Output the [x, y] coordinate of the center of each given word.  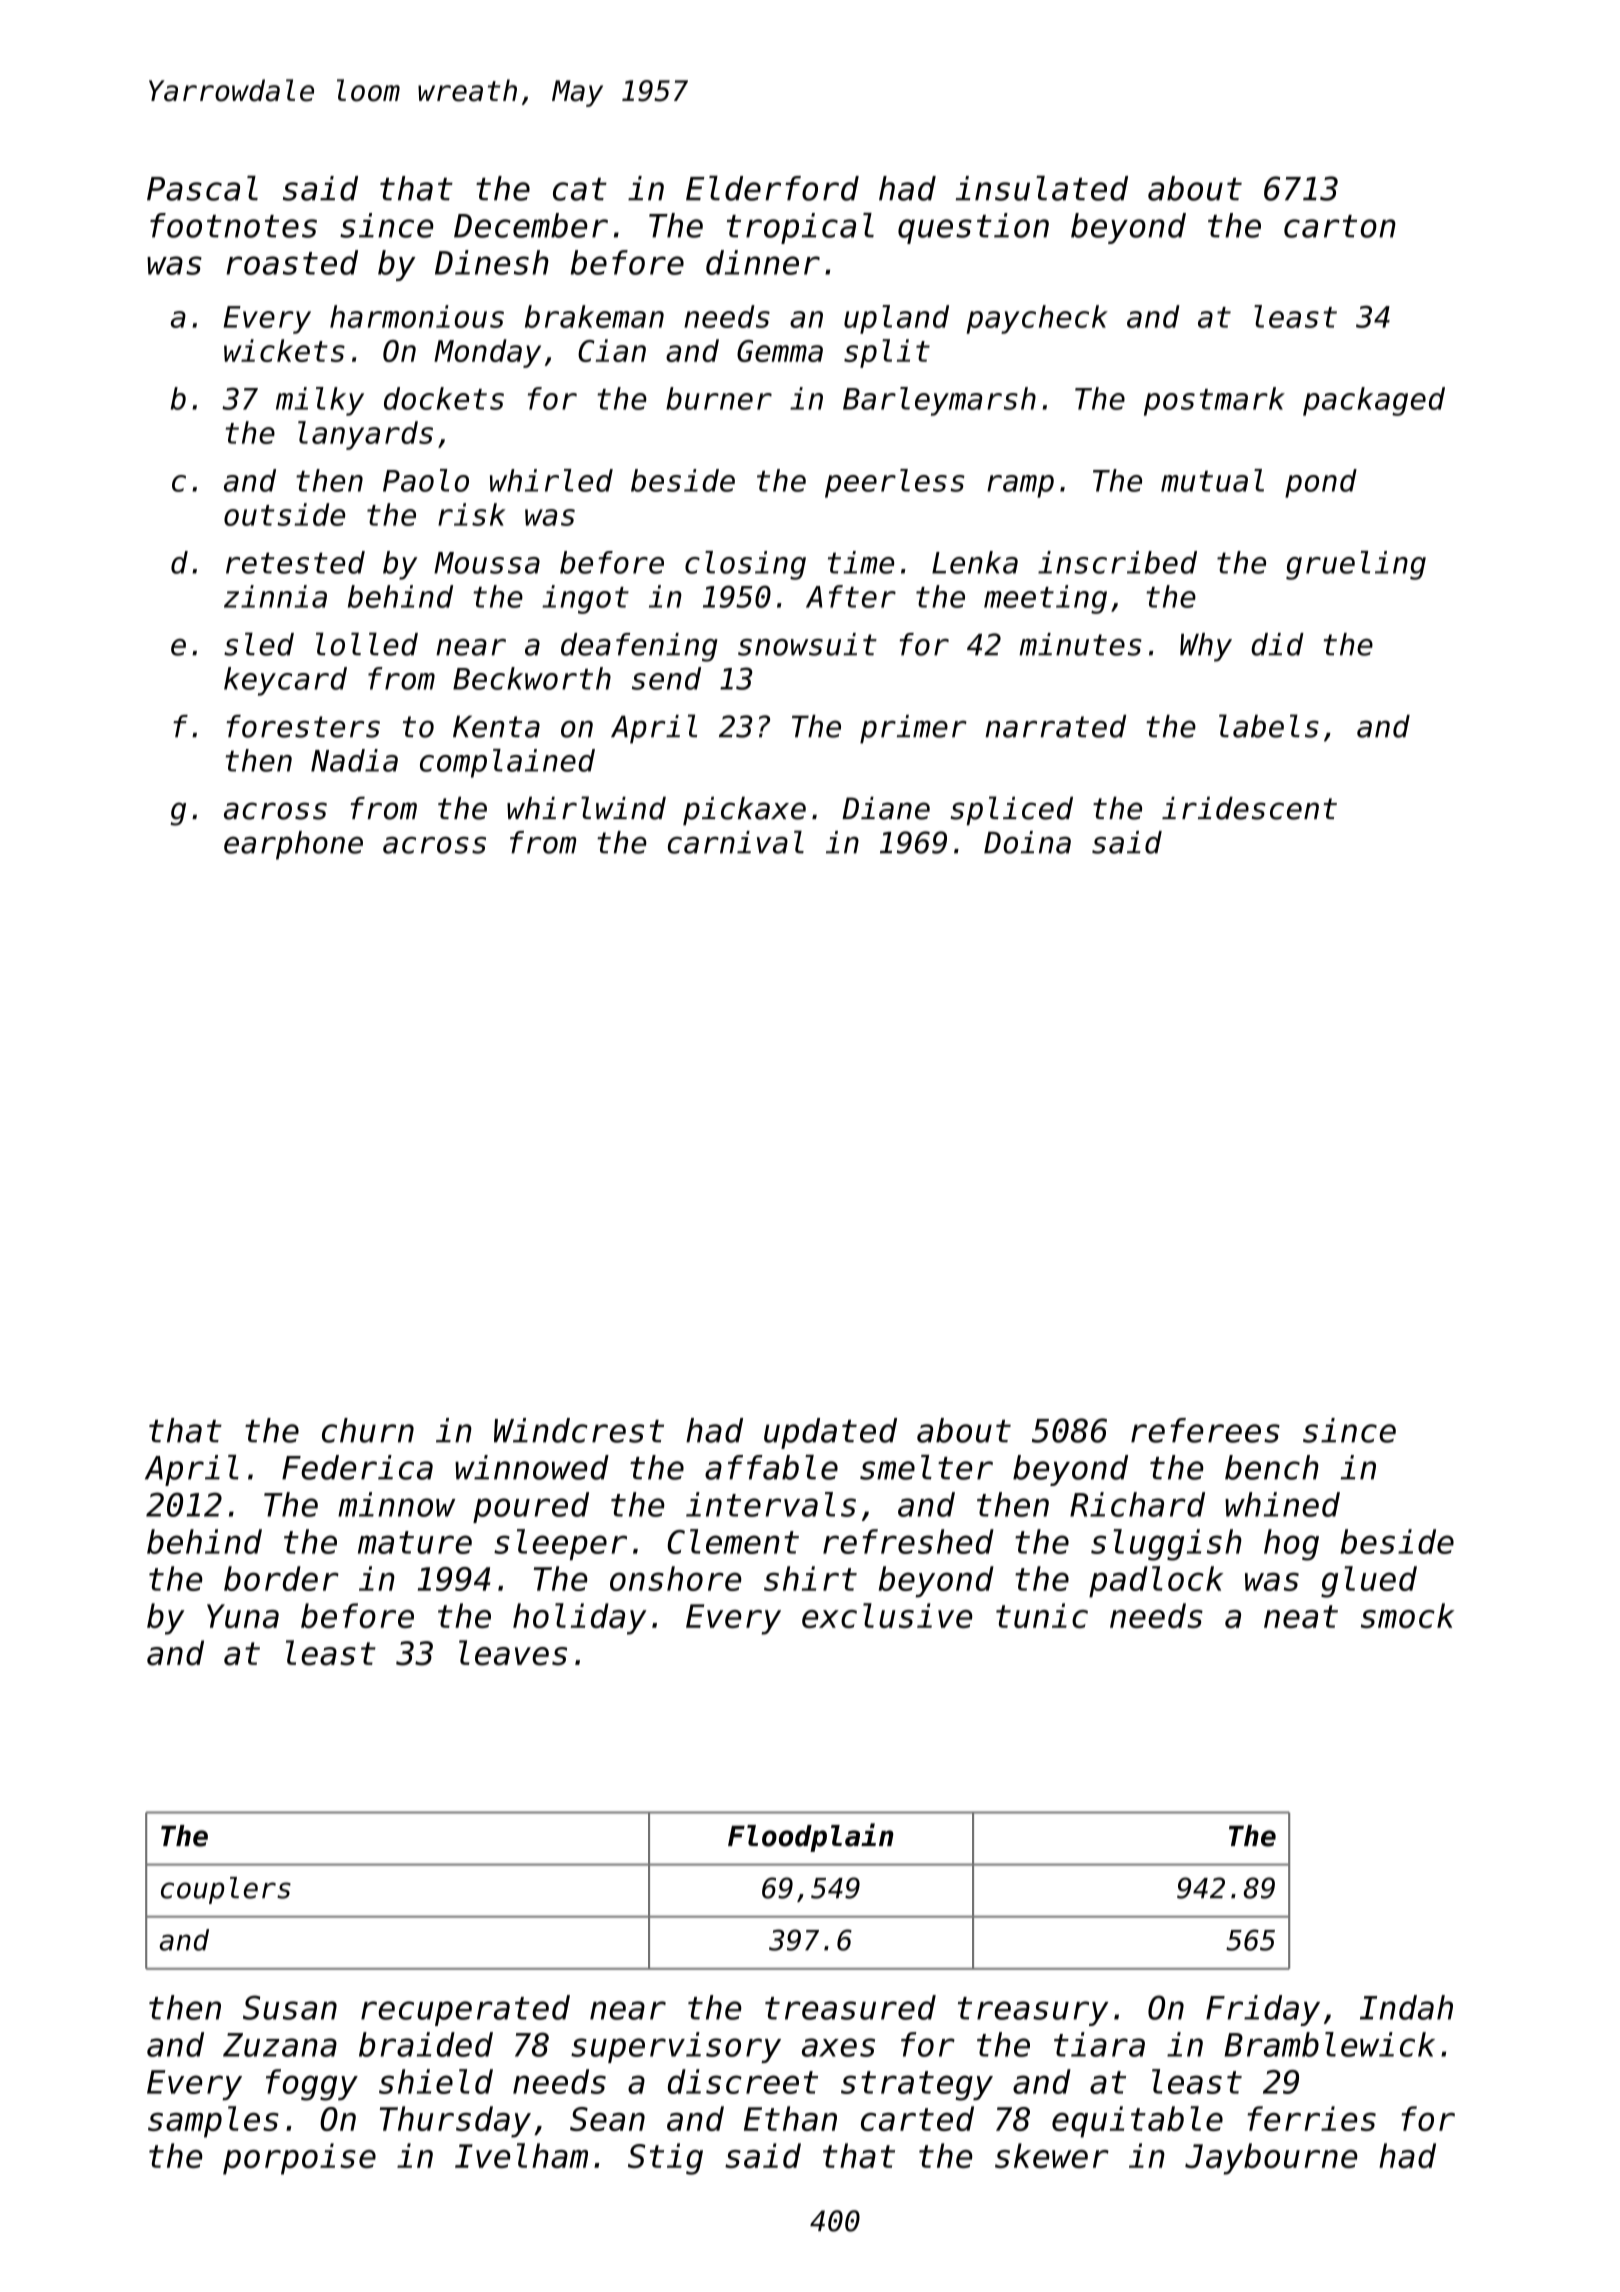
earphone [293, 845]
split [887, 353]
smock [1407, 1615]
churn [368, 1430]
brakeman [594, 316]
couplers [226, 1890]
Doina [1027, 842]
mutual [1212, 480]
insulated [1042, 188]
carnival [736, 842]
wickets [284, 350]
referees [1205, 1430]
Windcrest [579, 1430]
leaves [513, 1653]
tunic [1042, 1615]
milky [320, 401]
